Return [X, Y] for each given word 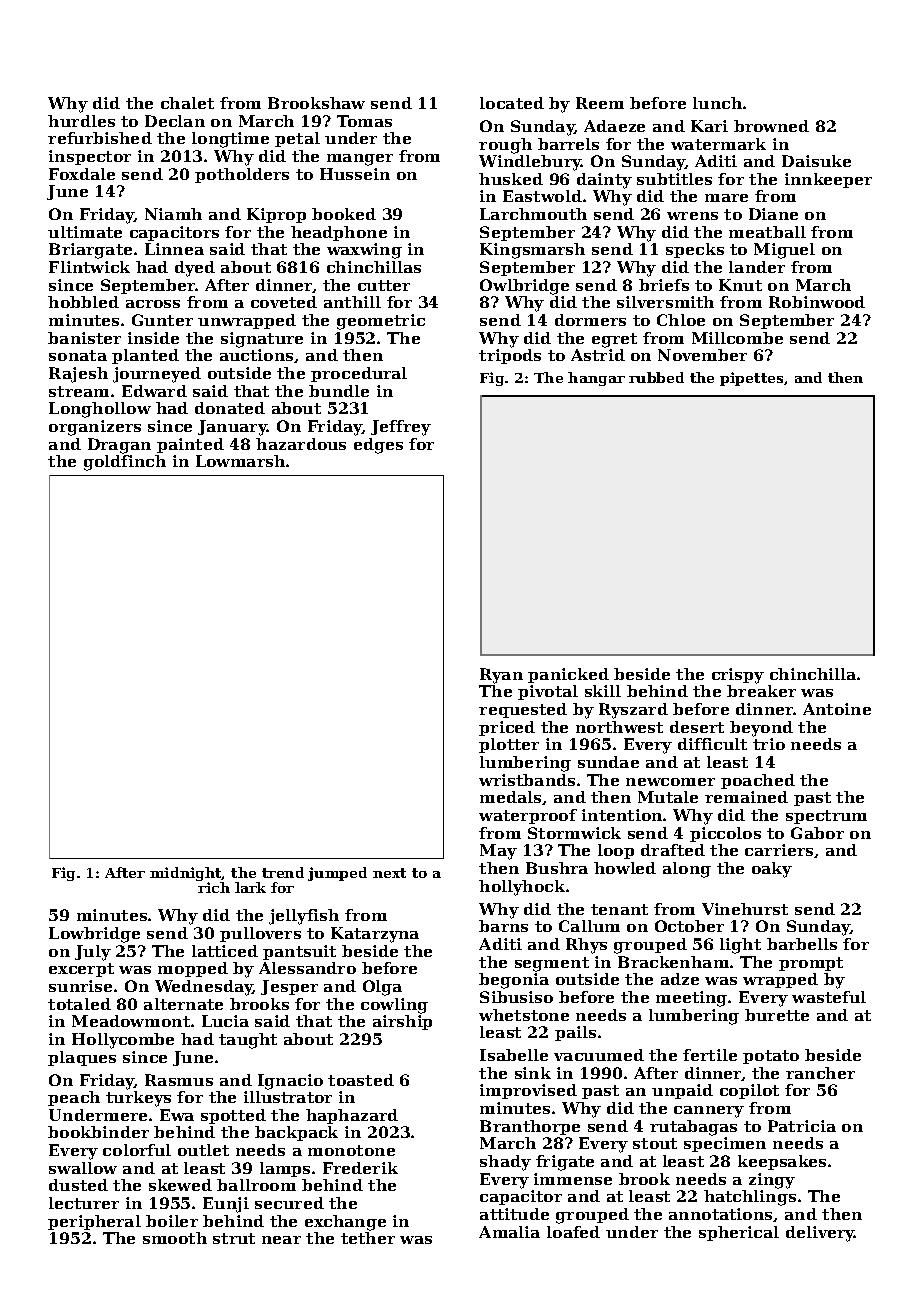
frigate [565, 1163]
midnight [186, 874]
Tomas [364, 121]
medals [510, 797]
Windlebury [530, 163]
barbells [802, 944]
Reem [600, 103]
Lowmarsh [240, 461]
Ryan [501, 676]
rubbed [656, 377]
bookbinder [98, 1132]
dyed [195, 269]
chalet [187, 103]
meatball [767, 232]
